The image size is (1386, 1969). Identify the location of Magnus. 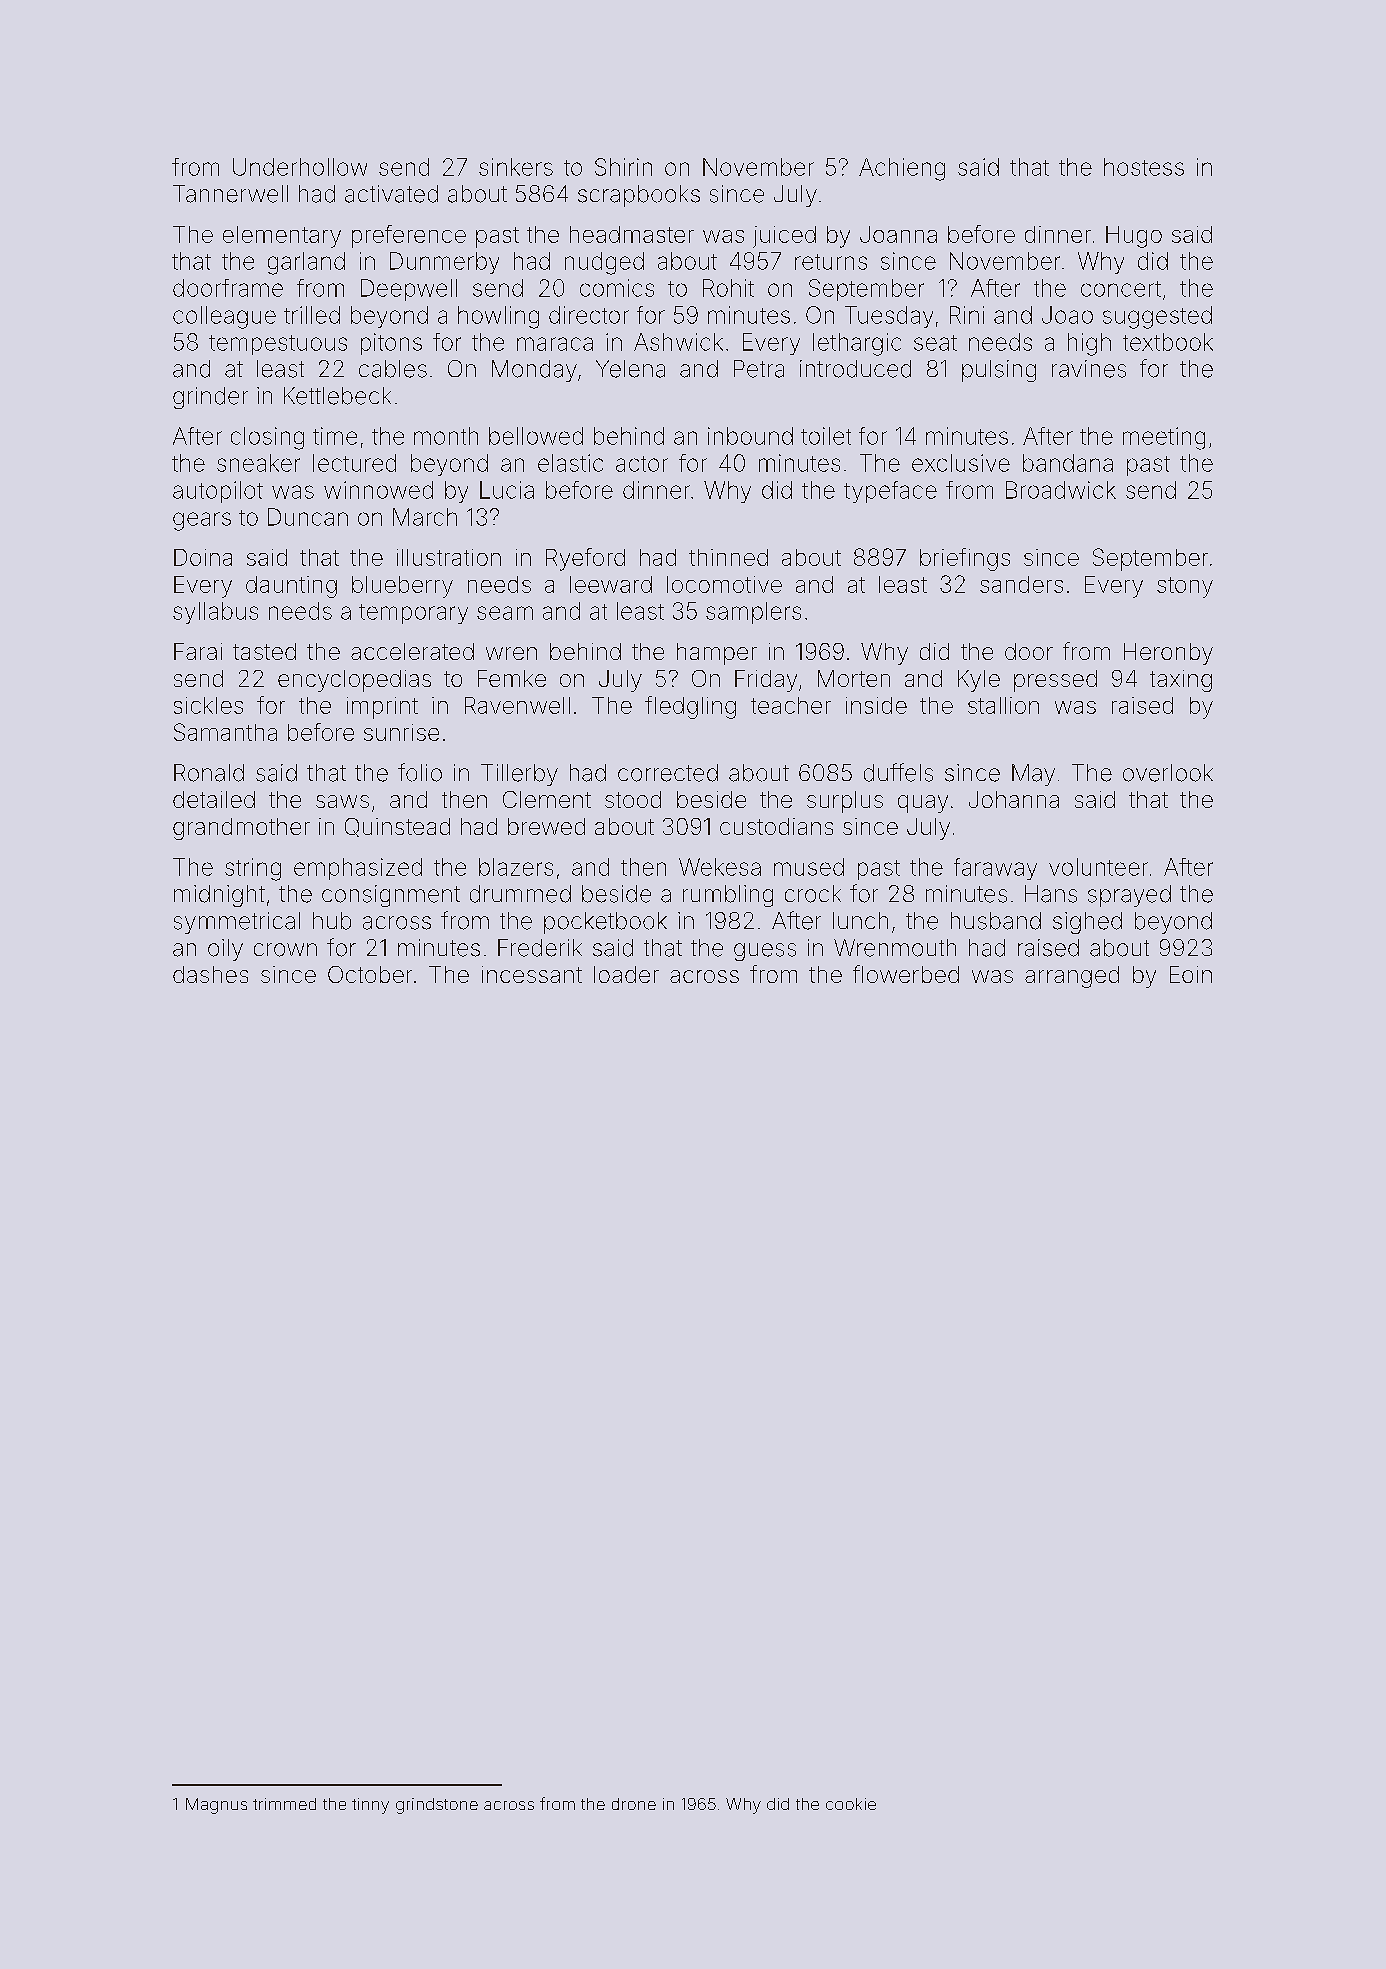
(216, 1806).
